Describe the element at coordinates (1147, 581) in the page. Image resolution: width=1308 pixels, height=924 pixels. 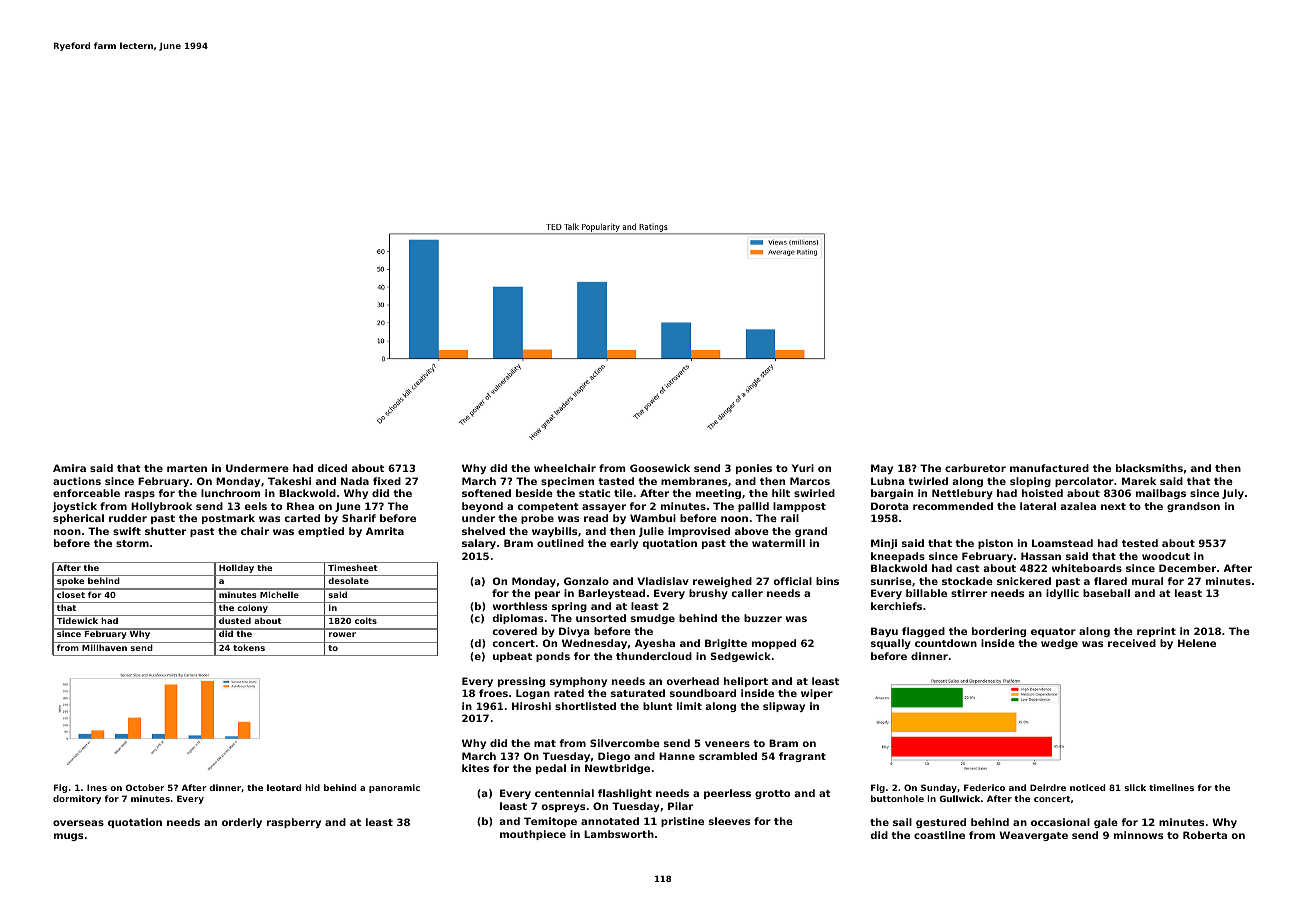
I see `mural` at that location.
